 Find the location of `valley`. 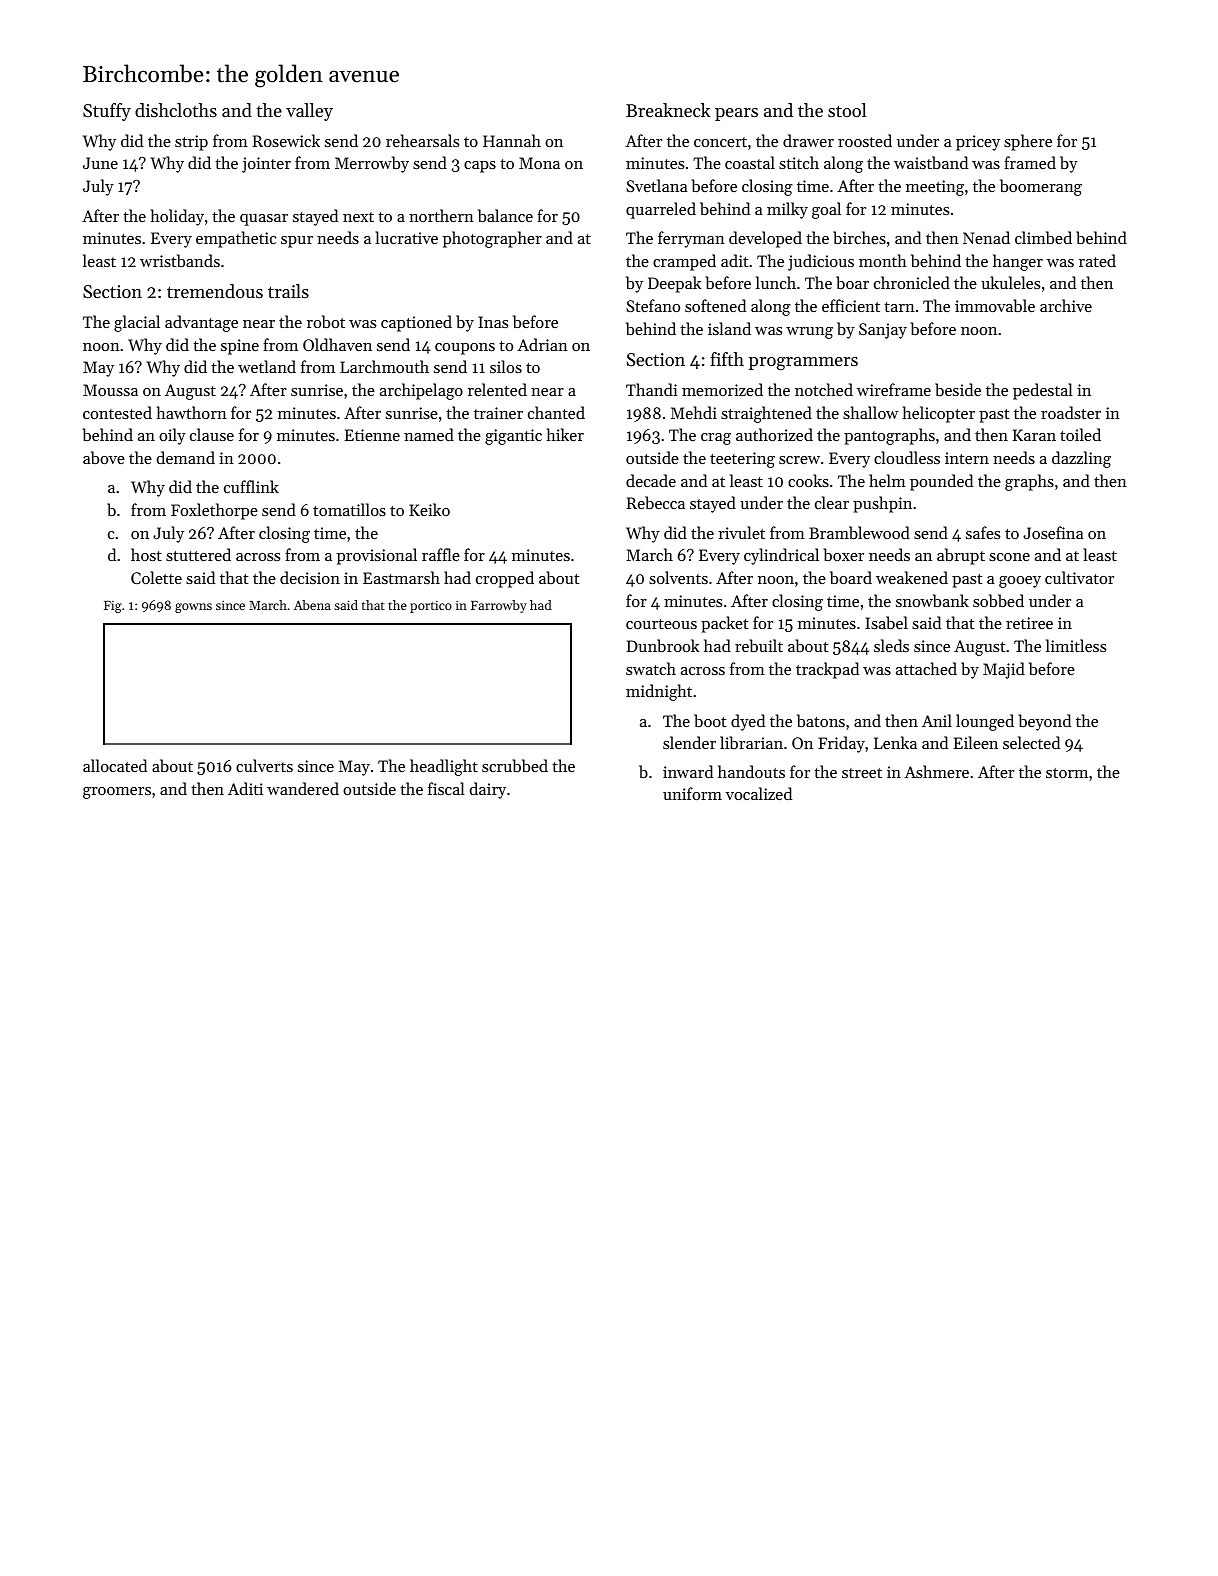

valley is located at coordinates (309, 112).
